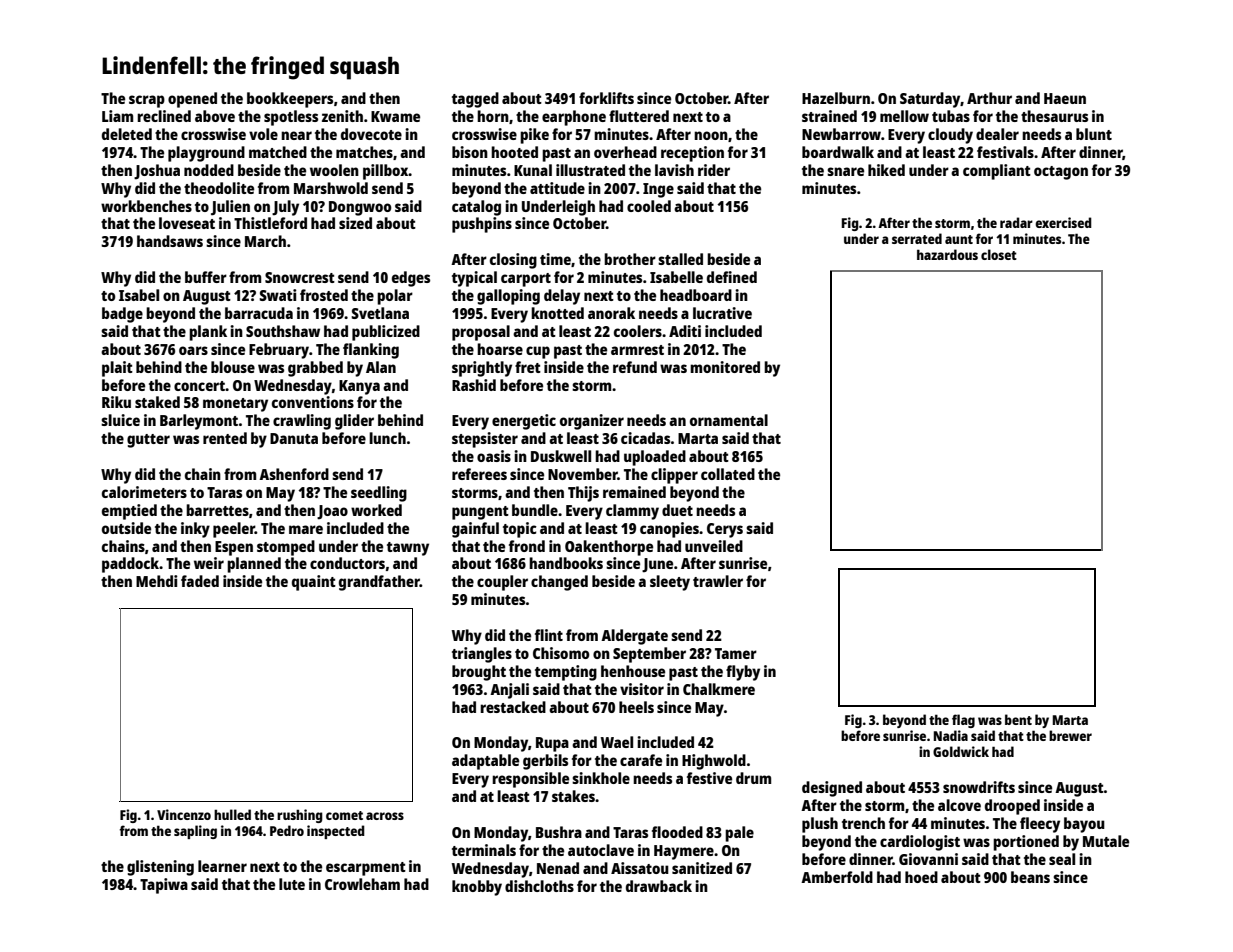  I want to click on cooled, so click(649, 206).
